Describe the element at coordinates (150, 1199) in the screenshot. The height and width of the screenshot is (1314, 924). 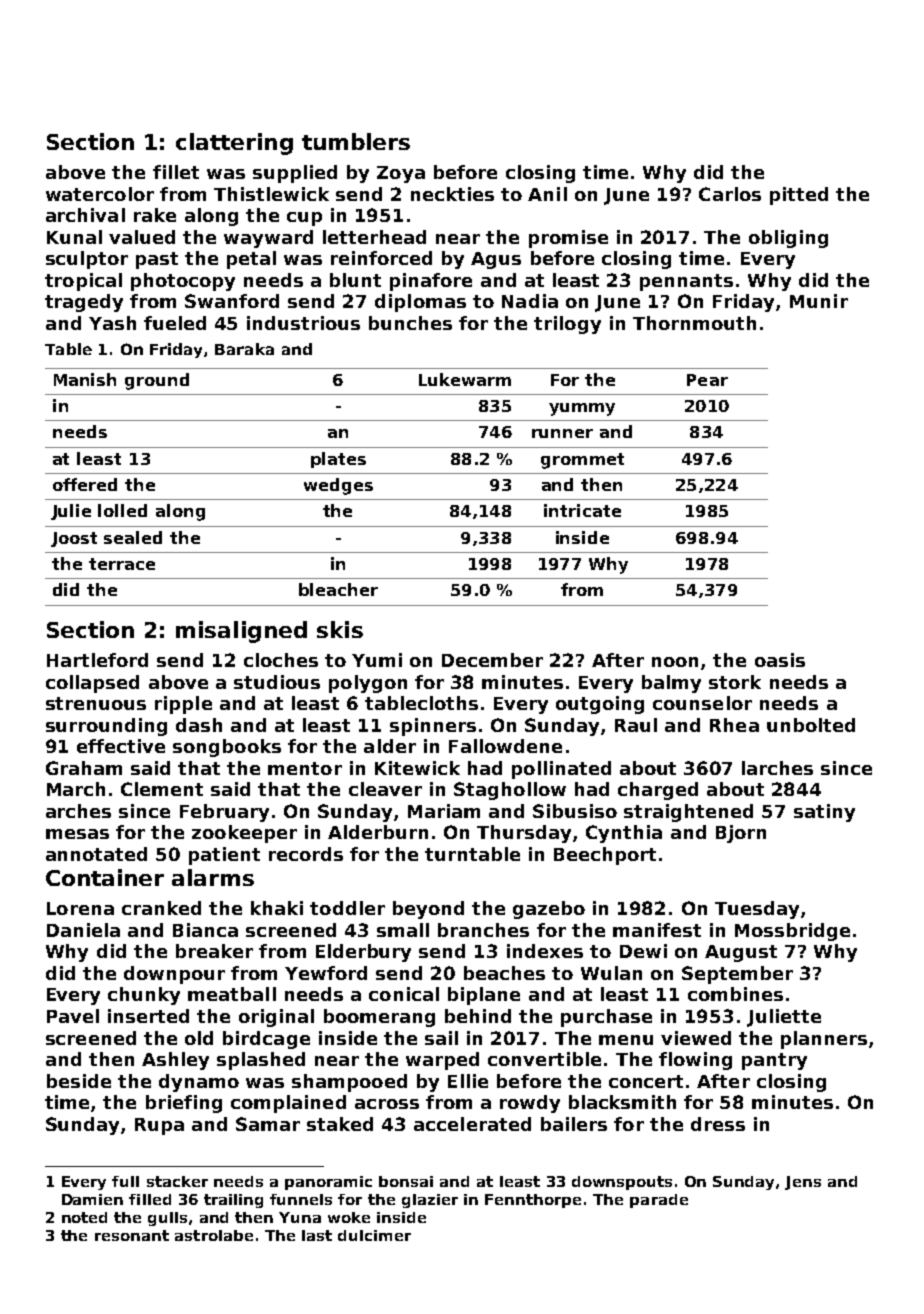
I see `filled` at that location.
